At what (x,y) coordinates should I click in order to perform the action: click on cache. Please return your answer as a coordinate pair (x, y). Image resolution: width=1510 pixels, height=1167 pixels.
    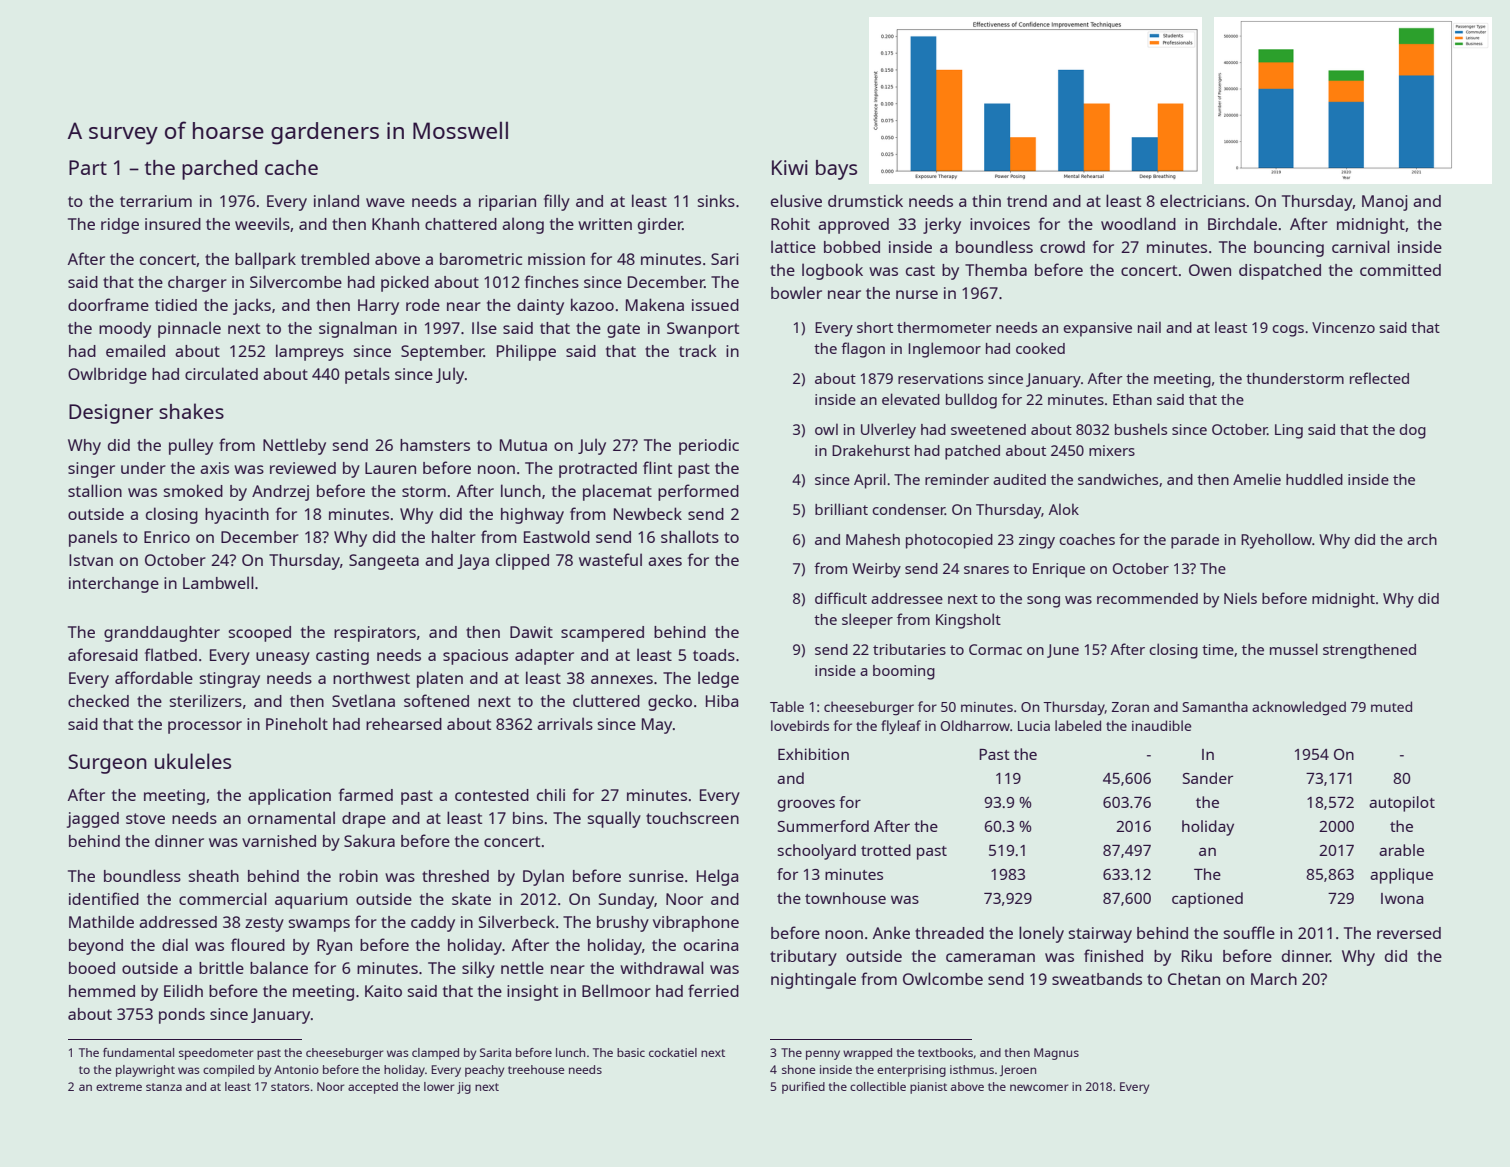
    Looking at the image, I should click on (291, 167).
